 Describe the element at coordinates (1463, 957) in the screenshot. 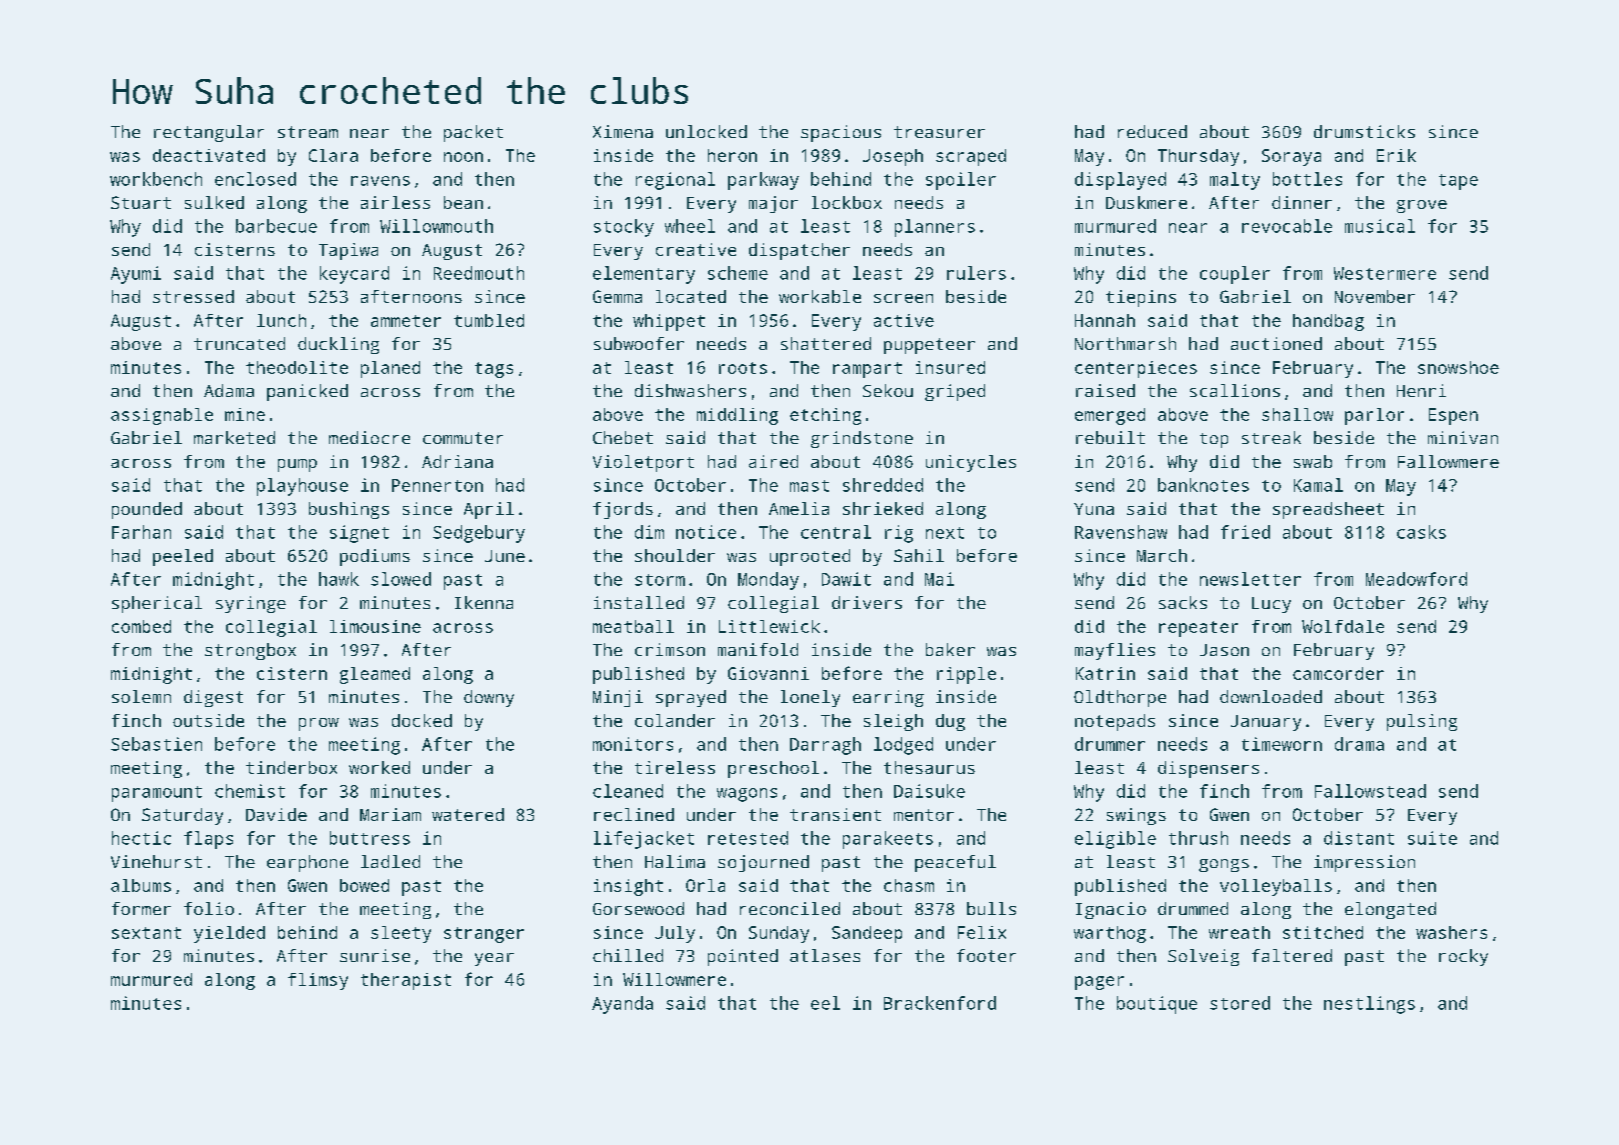

I see `rocky` at that location.
